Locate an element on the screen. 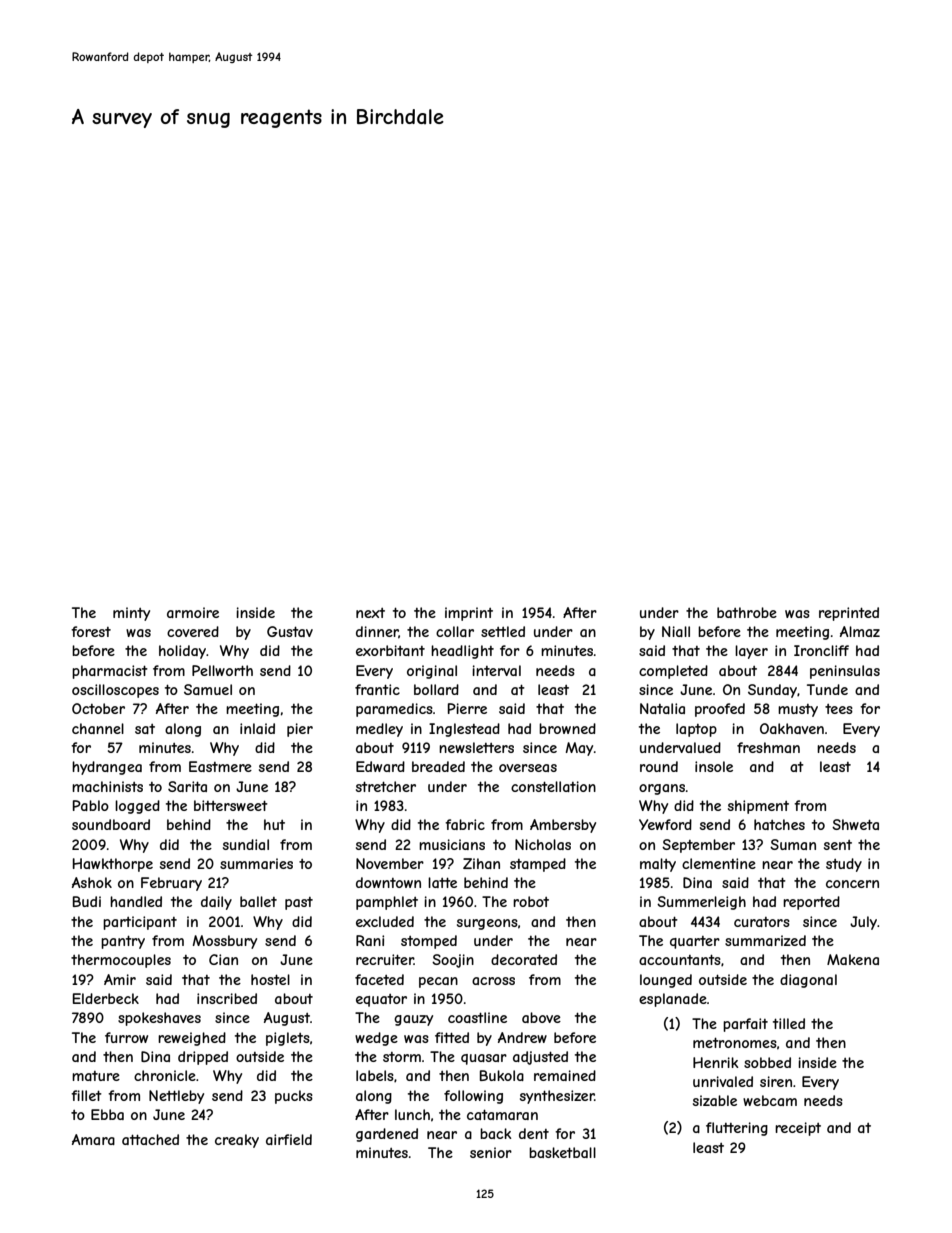 The height and width of the screenshot is (1233, 952). esplanade is located at coordinates (673, 1000).
